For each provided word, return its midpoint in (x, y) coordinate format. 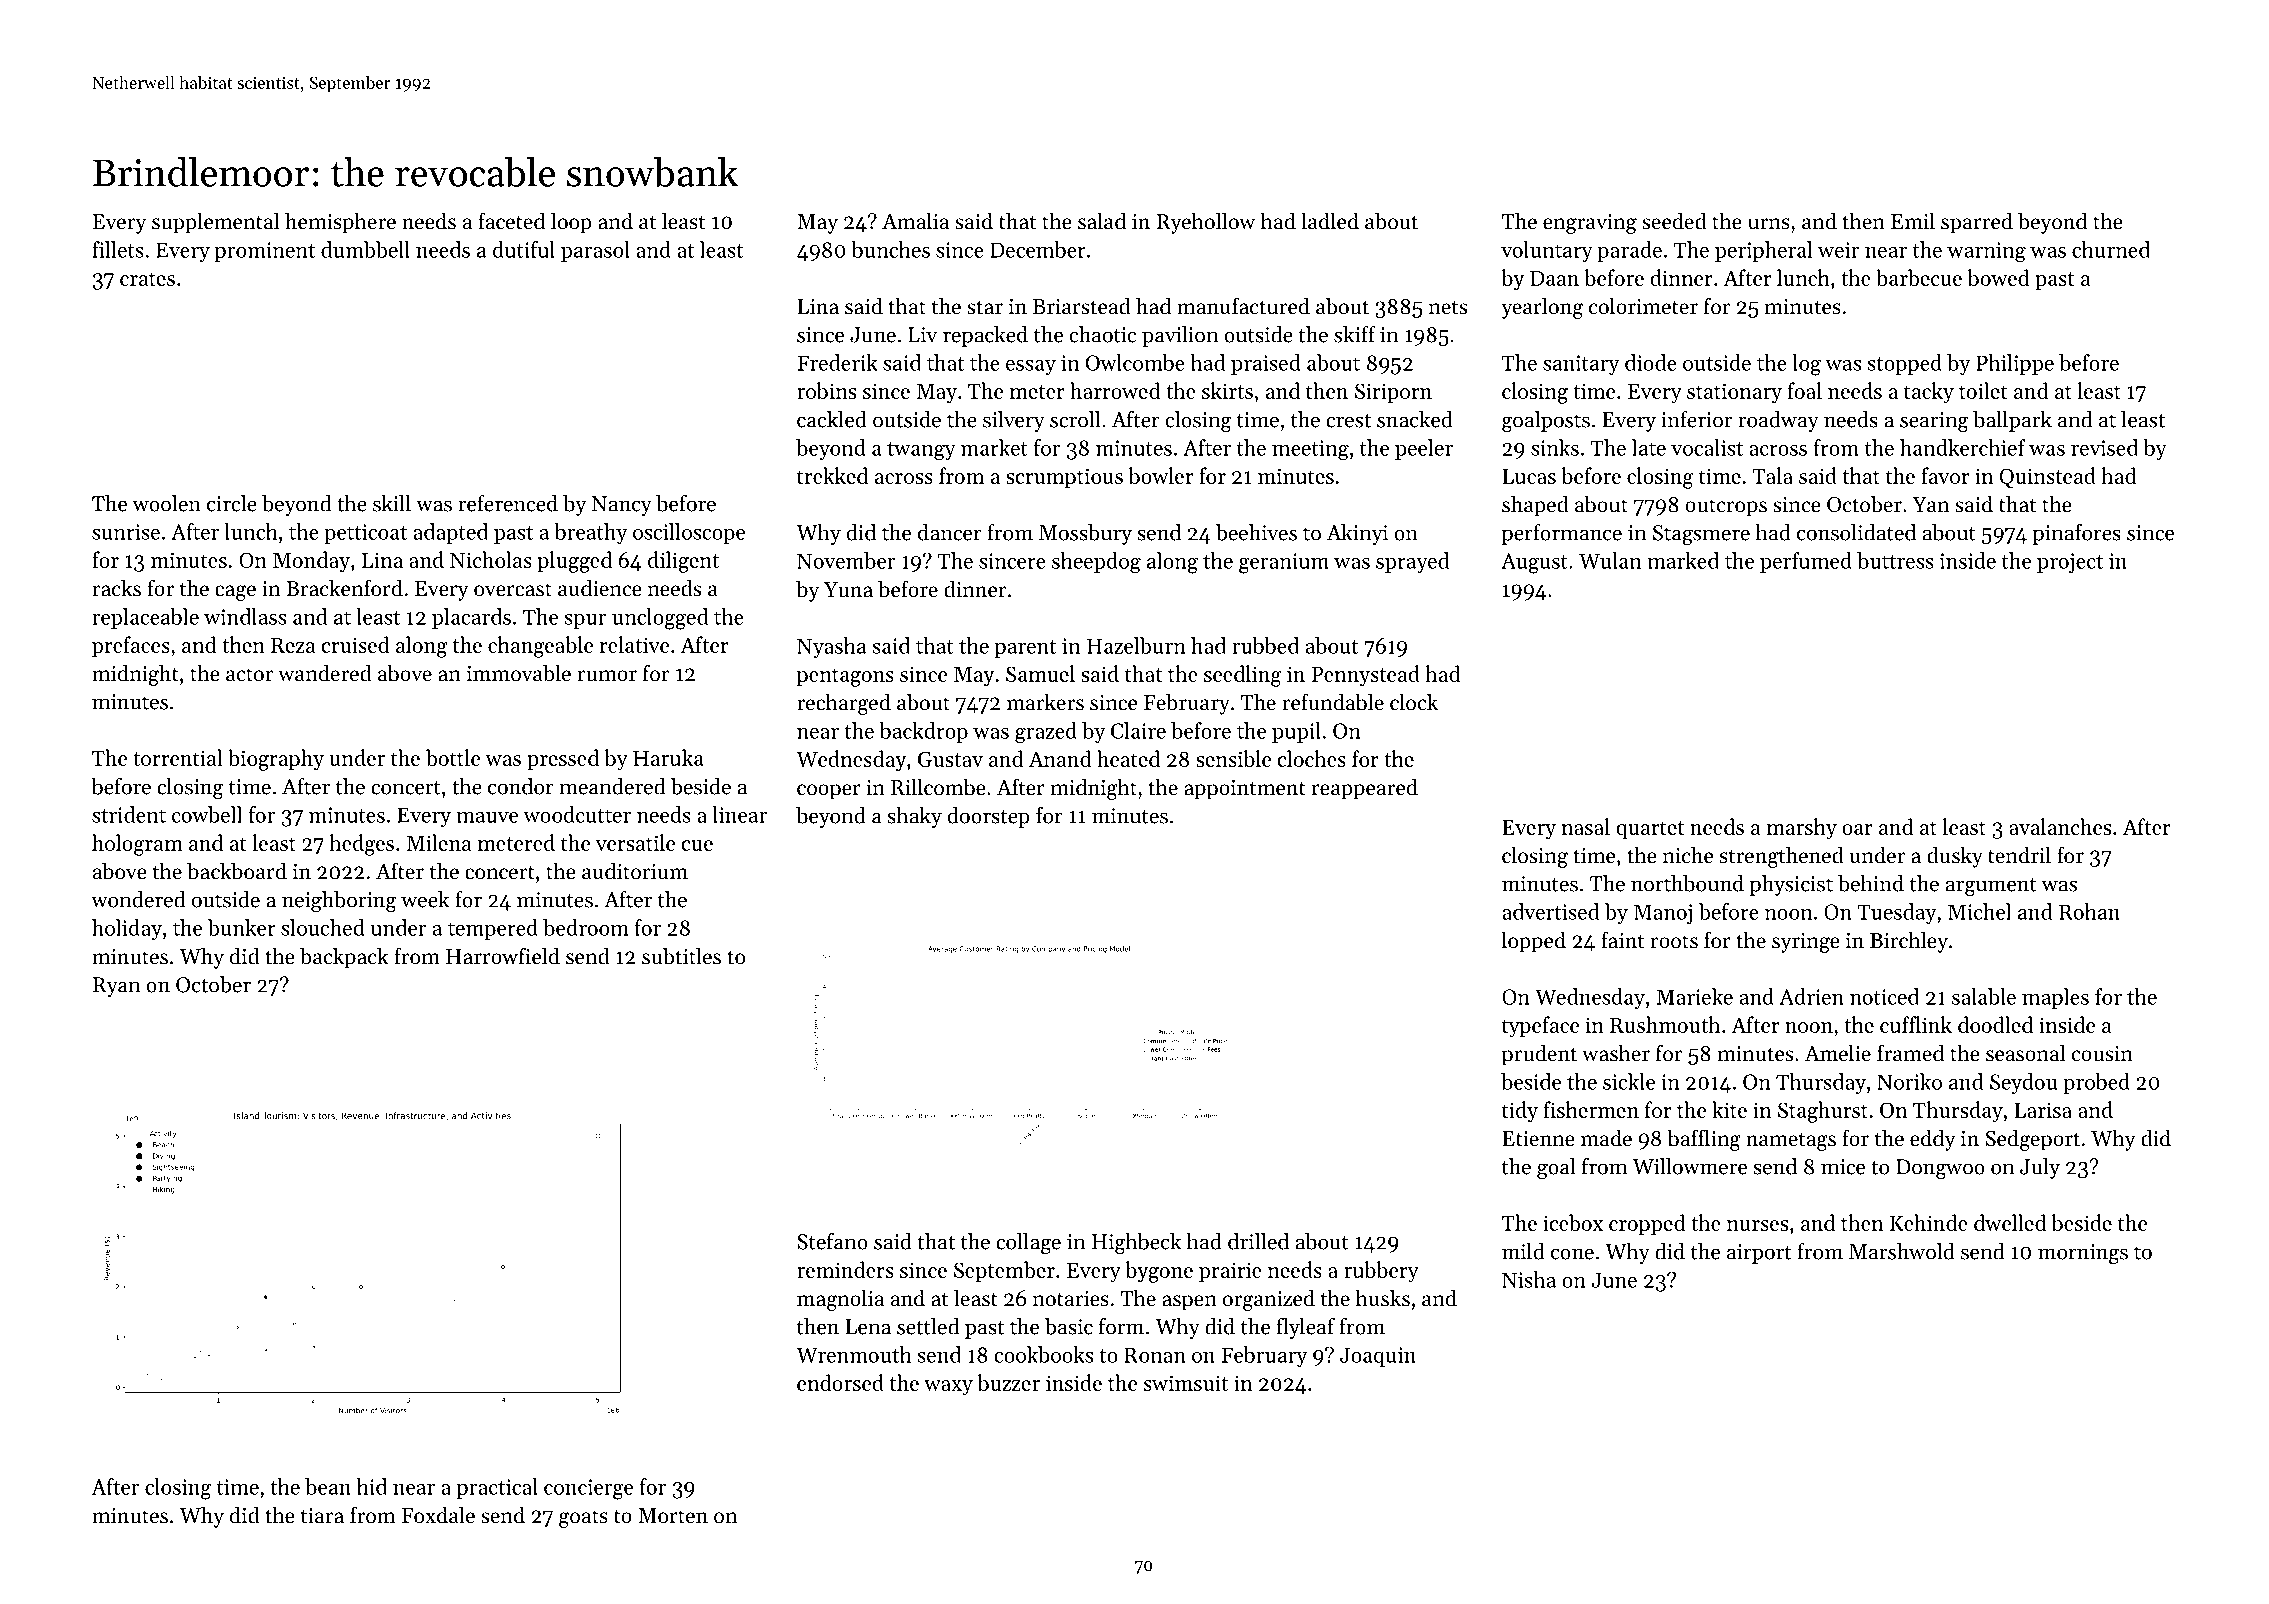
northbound (1687, 883)
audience (600, 588)
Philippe (2015, 364)
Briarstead (1082, 306)
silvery (1014, 421)
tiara (322, 1516)
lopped (1533, 942)
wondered (138, 899)
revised (2104, 447)
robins (826, 390)
